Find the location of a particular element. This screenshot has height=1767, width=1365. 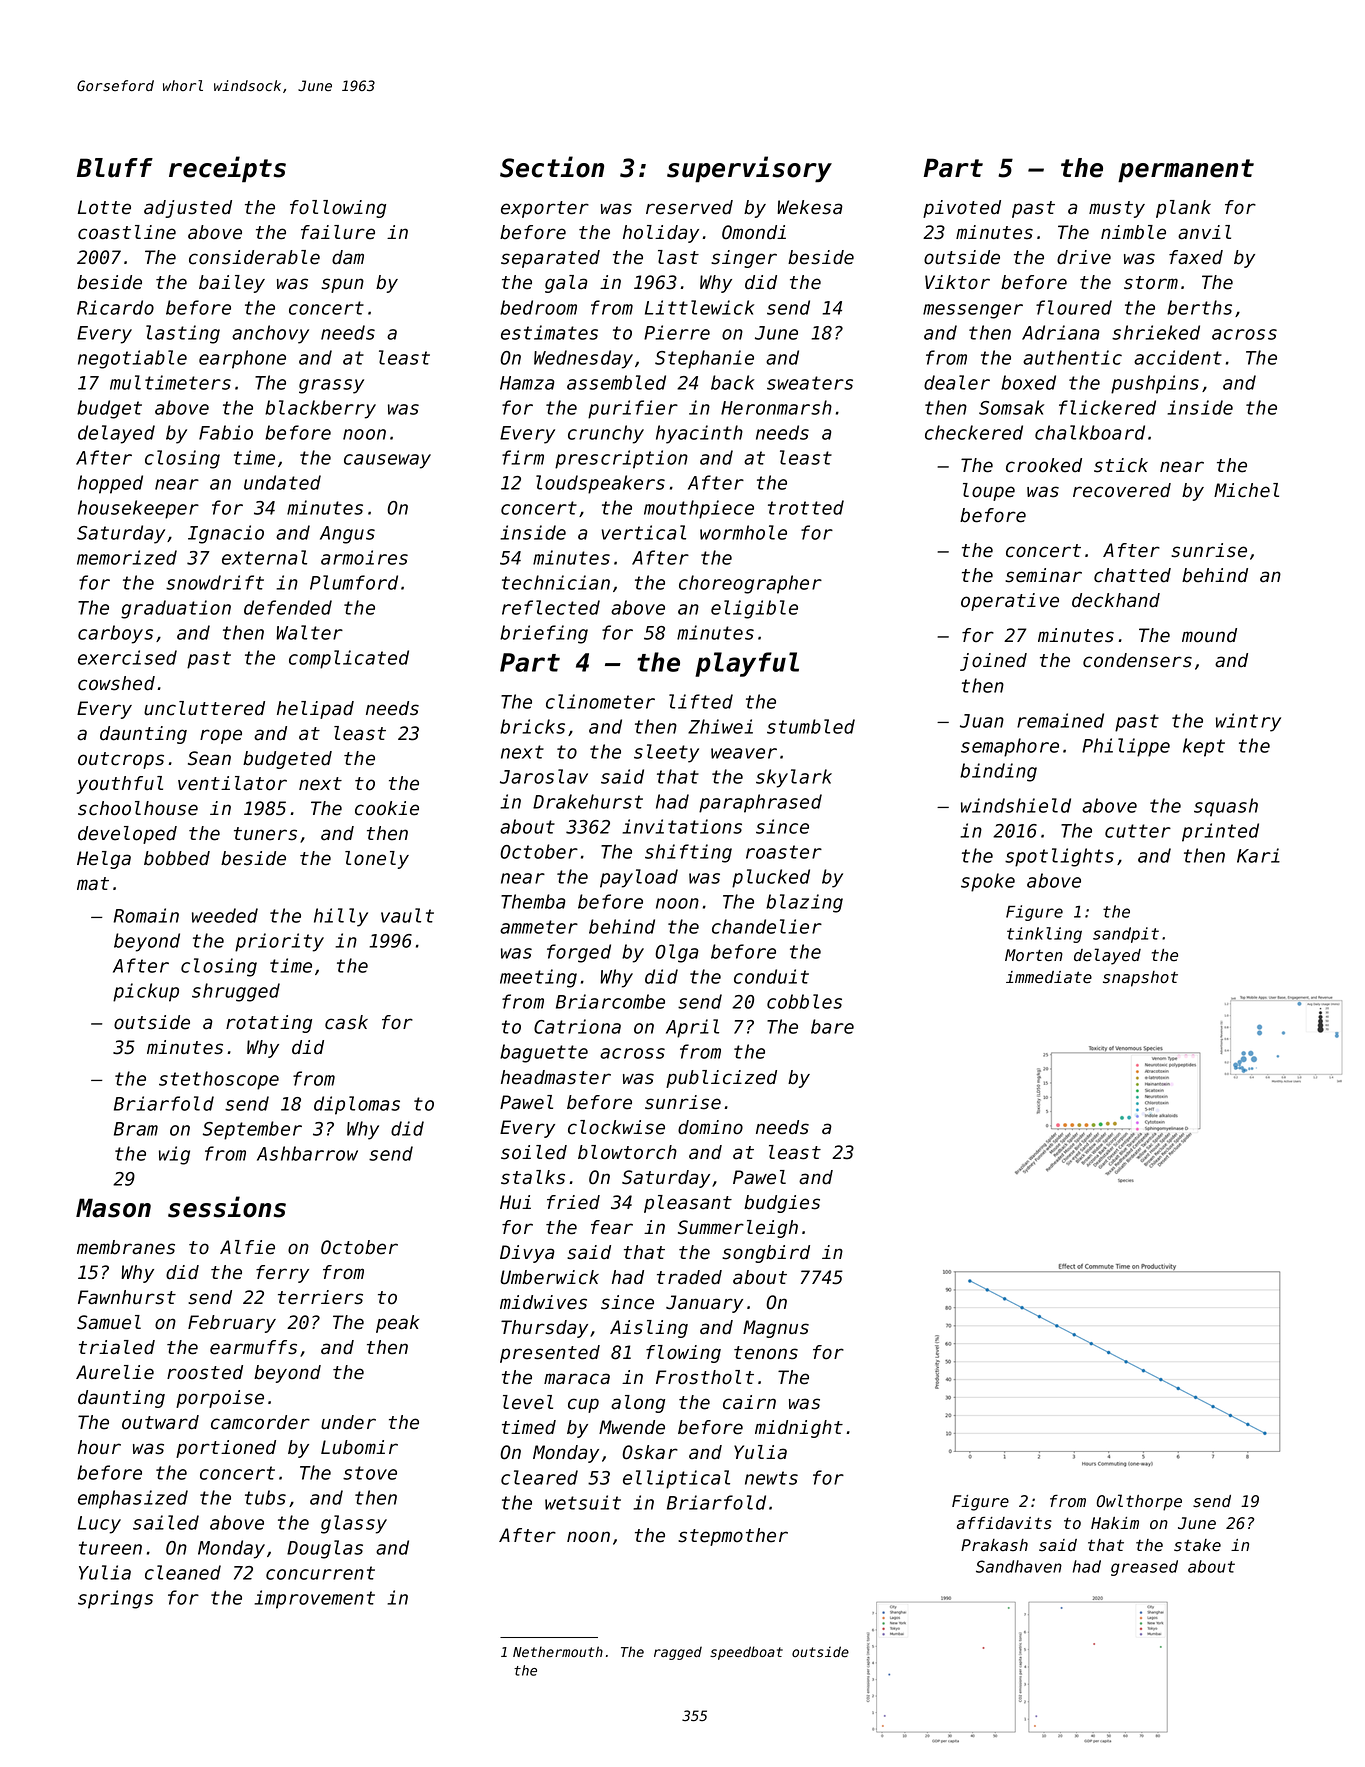

mound is located at coordinates (1209, 635).
